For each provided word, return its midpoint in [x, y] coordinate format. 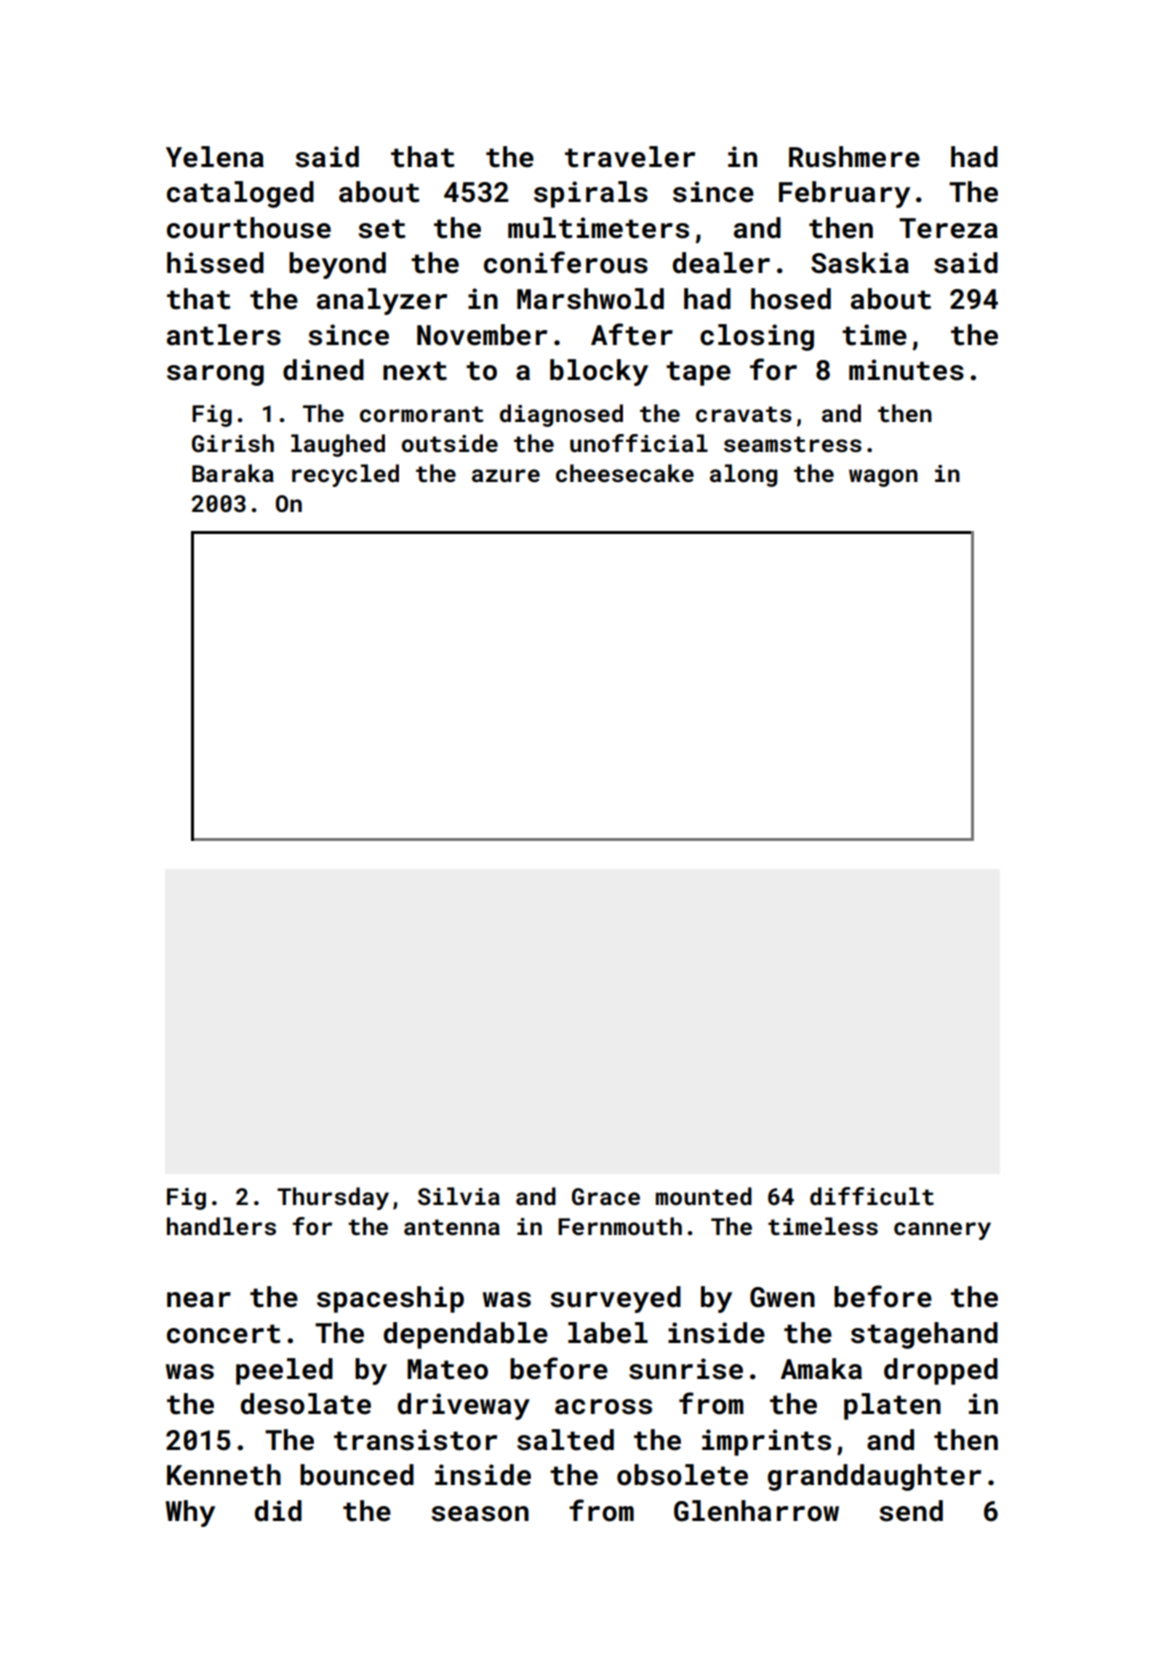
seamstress [793, 444]
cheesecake [625, 473]
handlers [221, 1226]
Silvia [459, 1196]
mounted [704, 1196]
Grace [606, 1196]
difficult [872, 1196]
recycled [345, 475]
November [482, 335]
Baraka [233, 473]
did [278, 1511]
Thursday [333, 1198]
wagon [883, 478]
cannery [942, 1231]
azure [506, 475]
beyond [337, 265]
